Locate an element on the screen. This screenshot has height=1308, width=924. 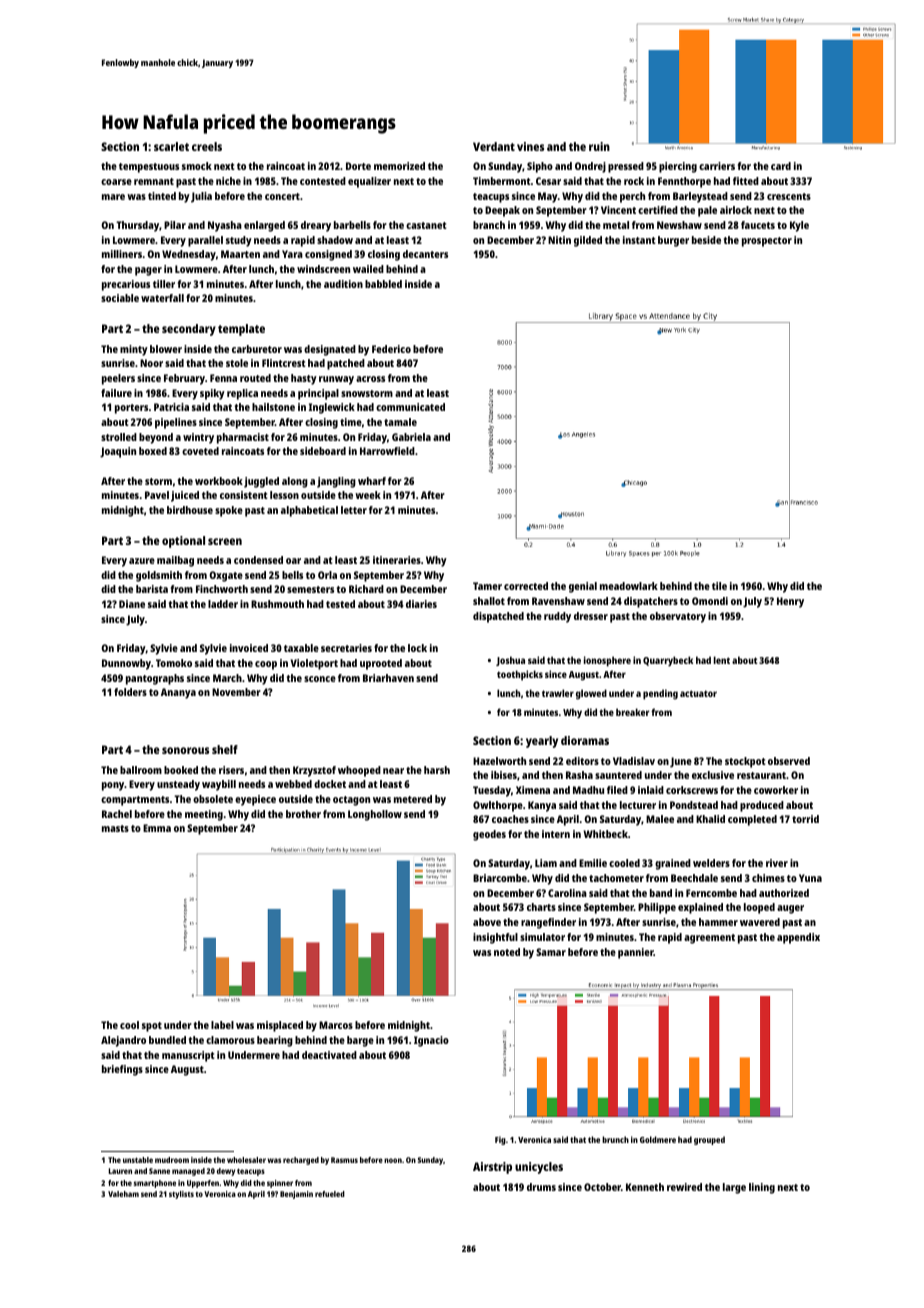
lent is located at coordinates (722, 660).
